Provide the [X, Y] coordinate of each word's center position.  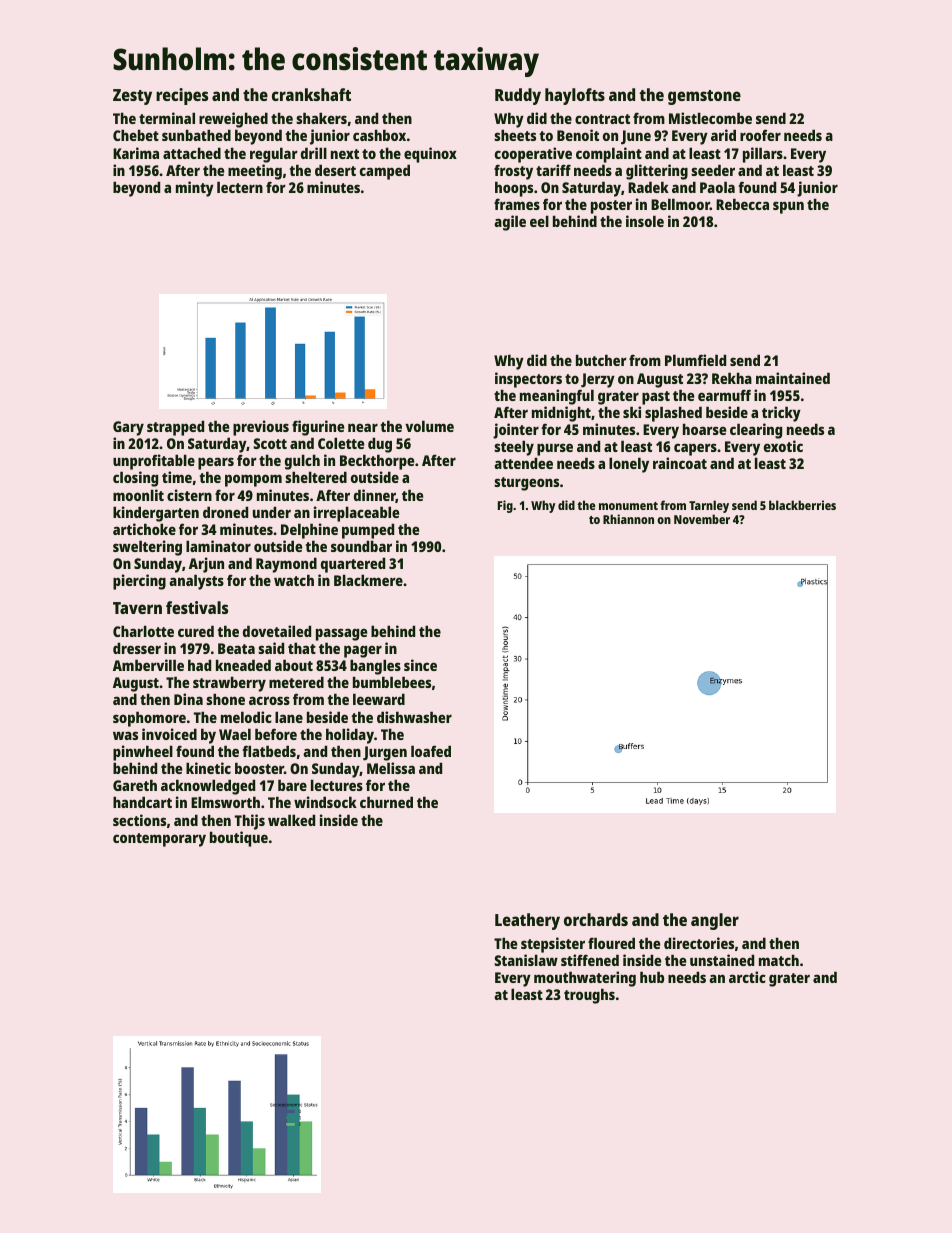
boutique [239, 839]
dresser [137, 648]
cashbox [379, 135]
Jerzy [598, 380]
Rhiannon [628, 519]
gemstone [704, 97]
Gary [128, 428]
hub [652, 977]
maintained [793, 378]
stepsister [553, 945]
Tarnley [709, 506]
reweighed [233, 121]
